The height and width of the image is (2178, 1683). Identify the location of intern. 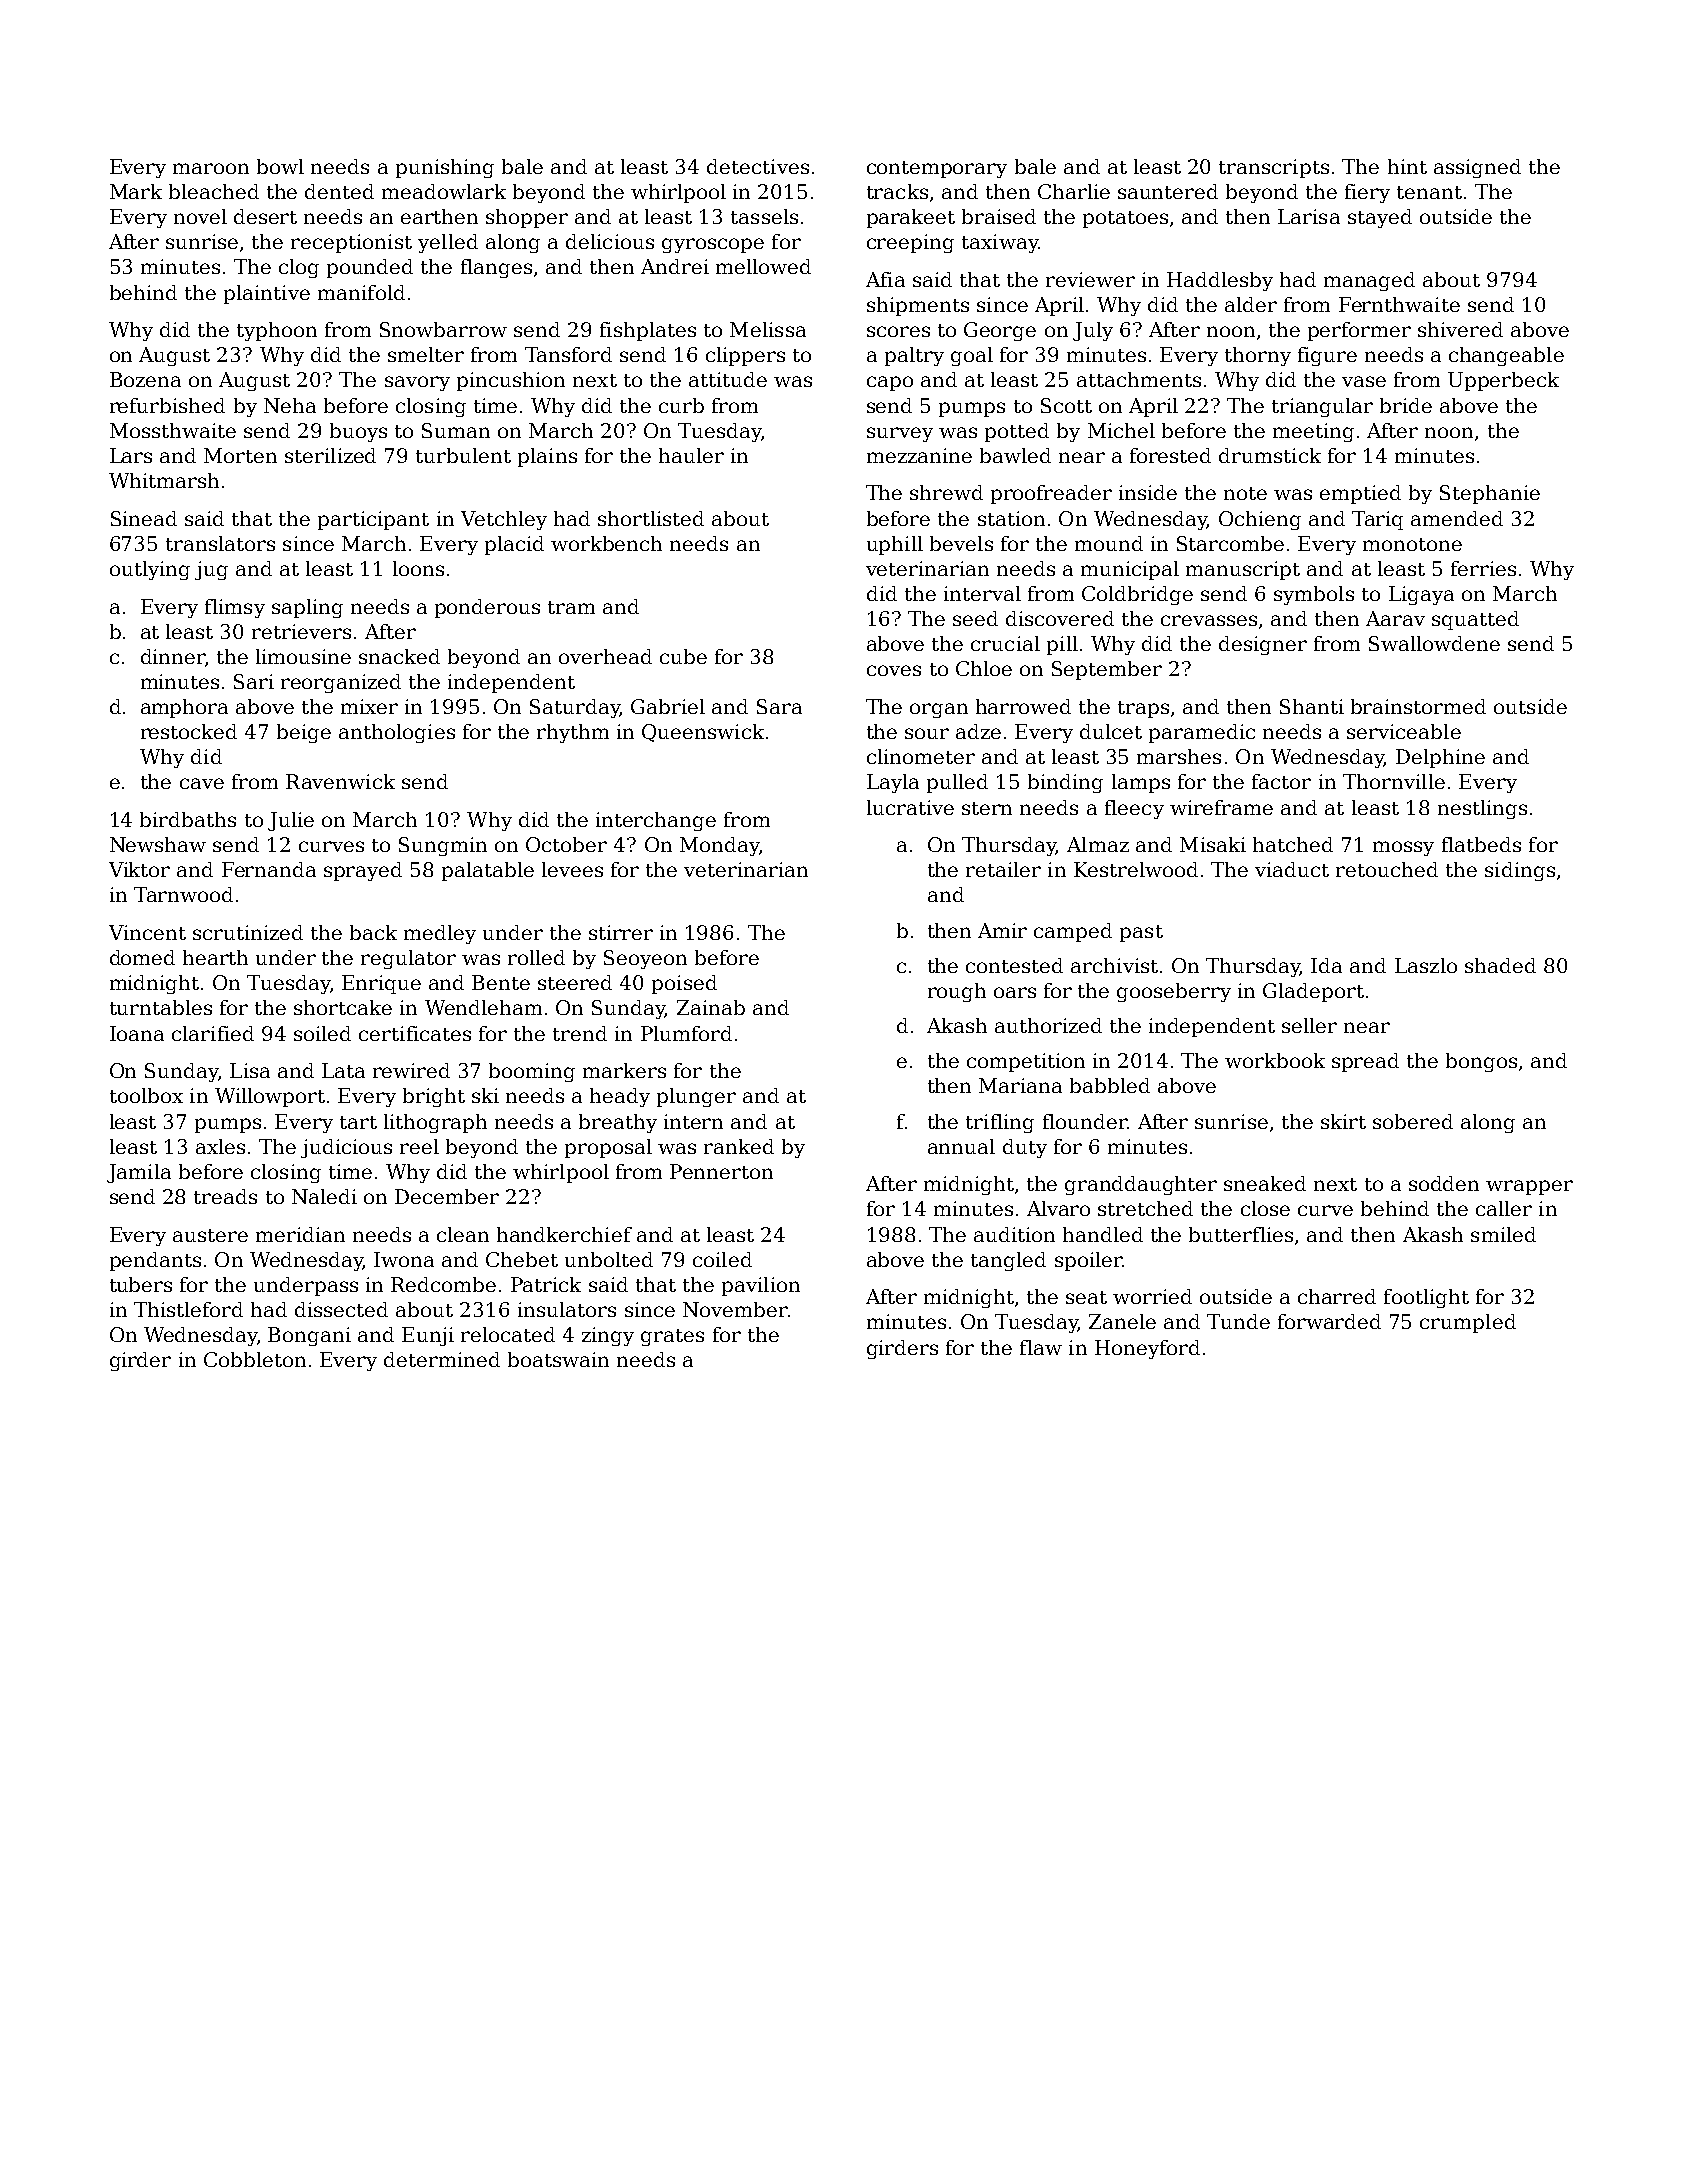
(693, 1121).
